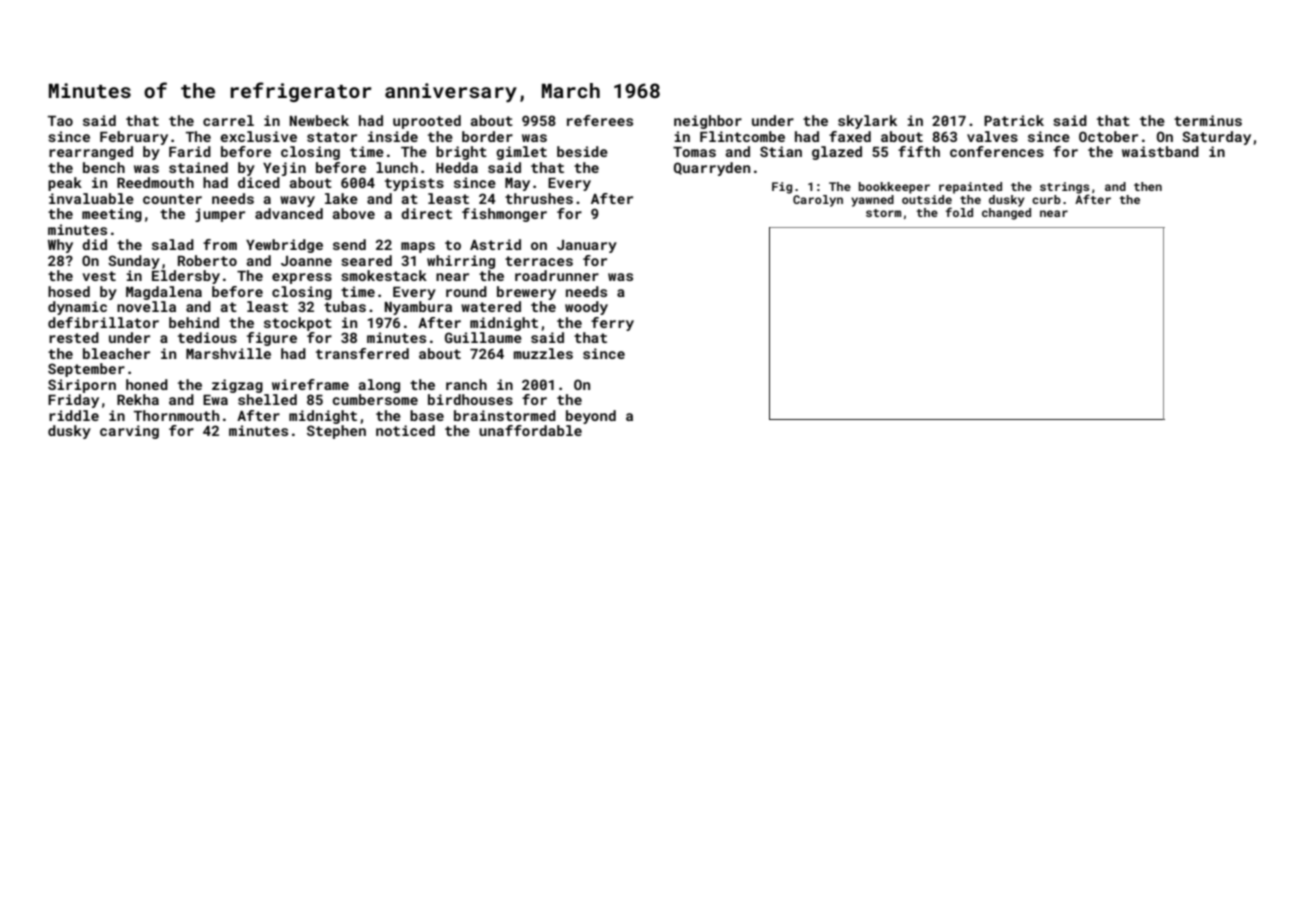 Image resolution: width=1308 pixels, height=924 pixels. Describe the element at coordinates (612, 324) in the screenshot. I see `ferry` at that location.
